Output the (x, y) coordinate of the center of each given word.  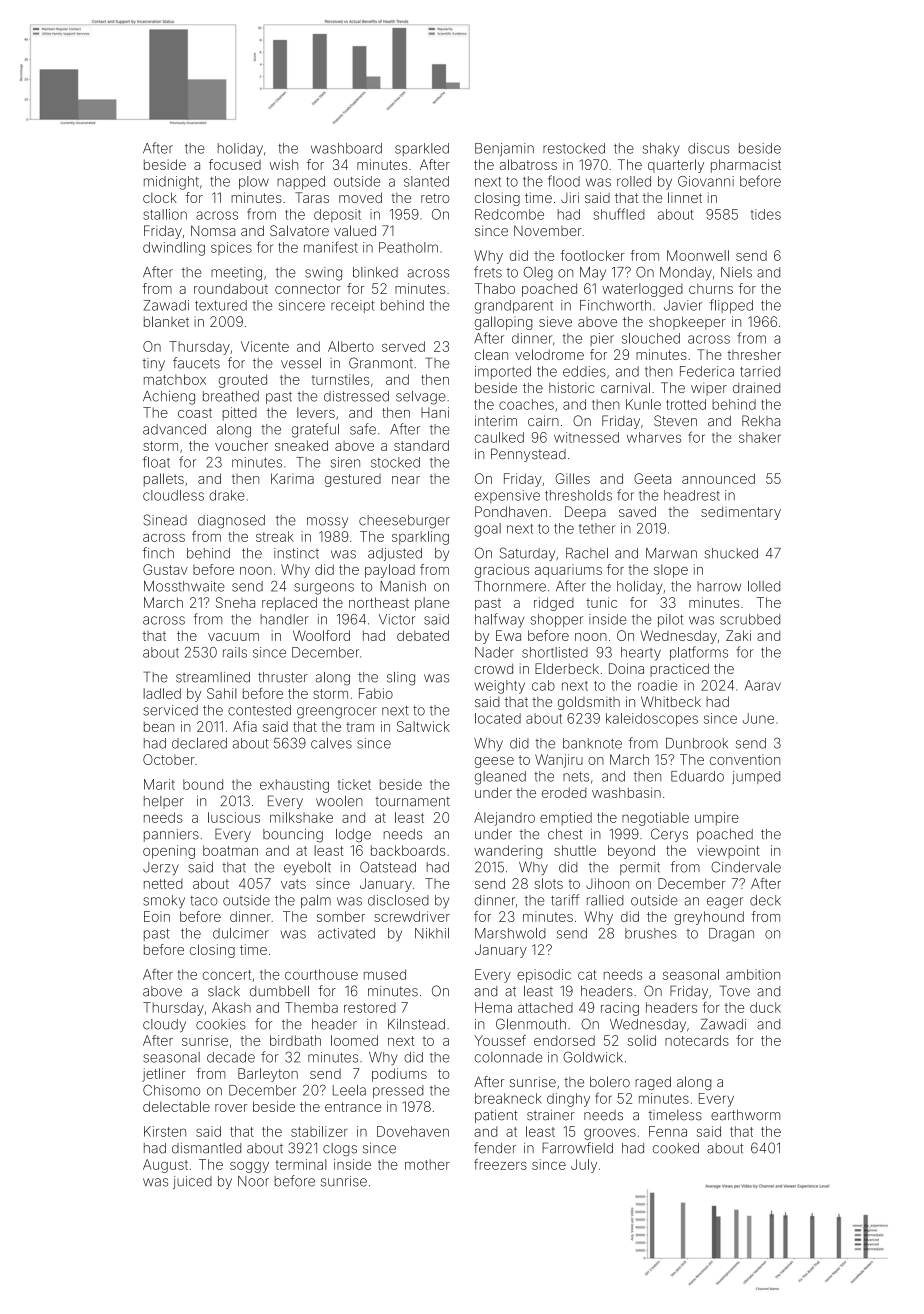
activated (346, 933)
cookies (221, 1024)
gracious (502, 571)
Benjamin (504, 149)
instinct (296, 553)
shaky (661, 150)
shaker (760, 437)
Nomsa (213, 230)
